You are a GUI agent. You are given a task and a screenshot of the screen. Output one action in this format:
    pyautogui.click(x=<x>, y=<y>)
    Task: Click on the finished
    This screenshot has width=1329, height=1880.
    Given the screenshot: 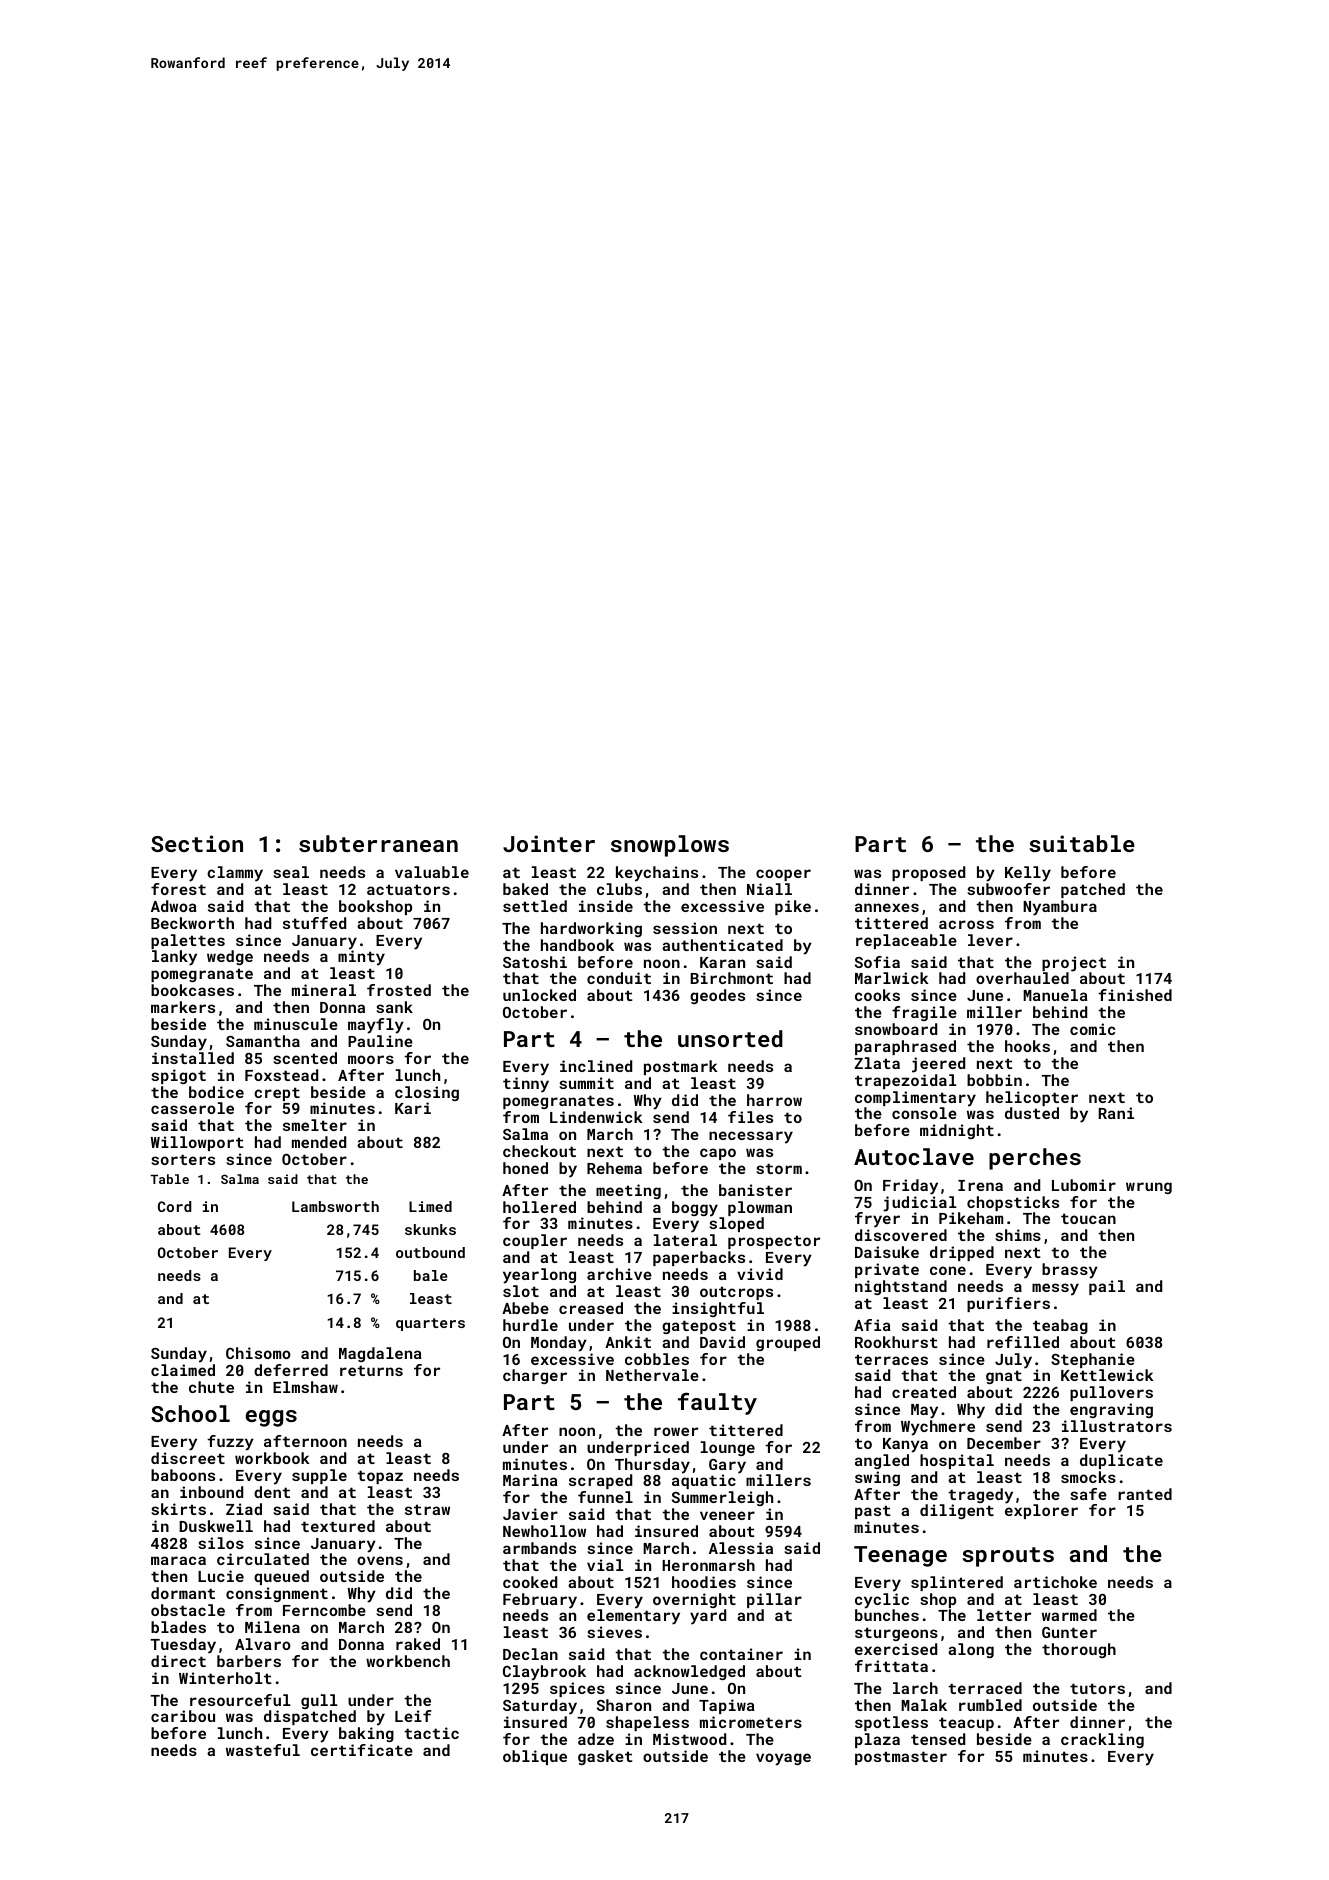 What is the action you would take?
    pyautogui.click(x=1135, y=995)
